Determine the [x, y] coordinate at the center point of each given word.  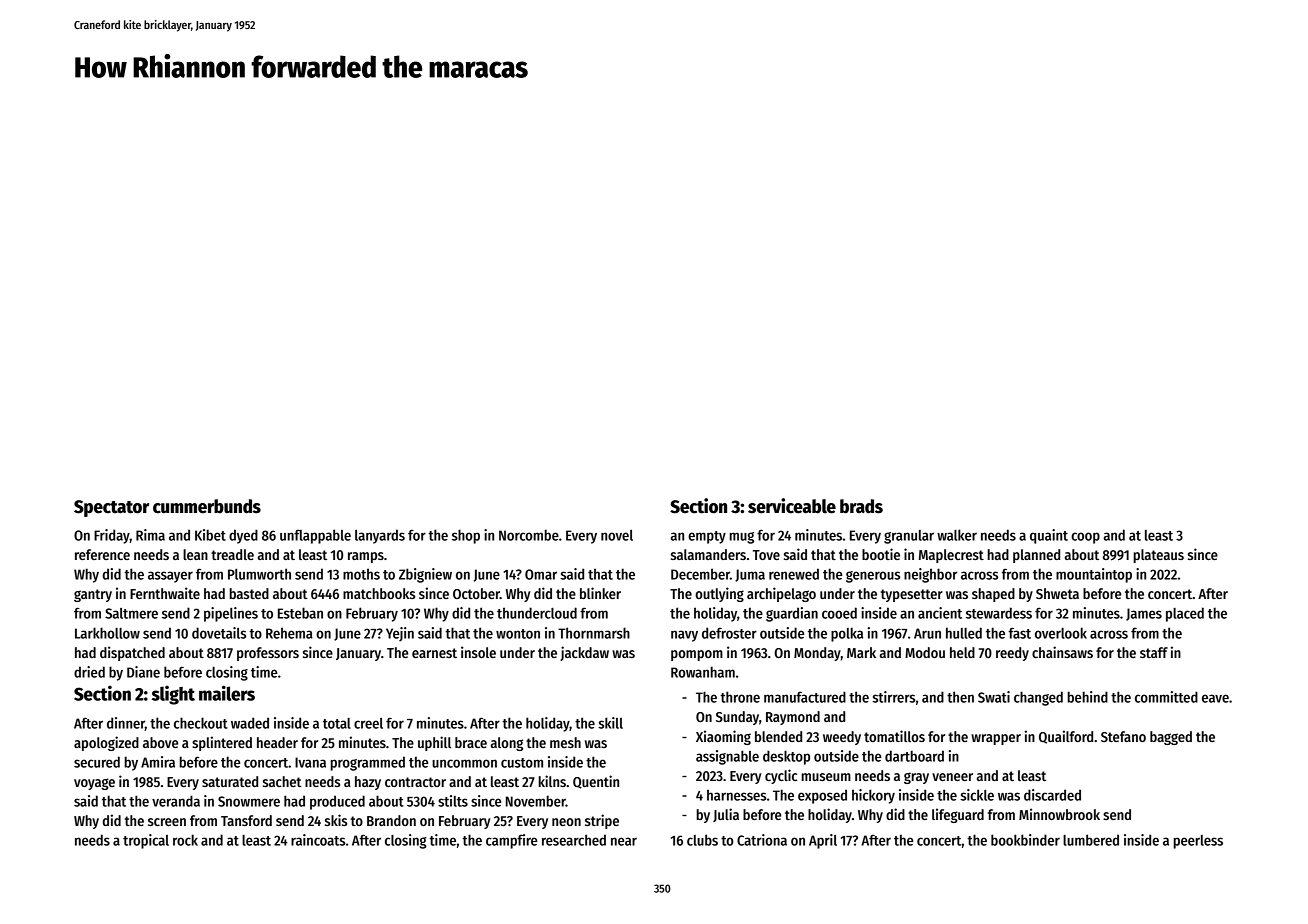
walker [957, 535]
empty [707, 537]
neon [566, 822]
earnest [434, 653]
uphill [434, 743]
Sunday [737, 718]
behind [1088, 697]
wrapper [996, 739]
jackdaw [584, 653]
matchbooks [379, 593]
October [476, 593]
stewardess [999, 613]
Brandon [391, 820]
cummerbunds [207, 506]
